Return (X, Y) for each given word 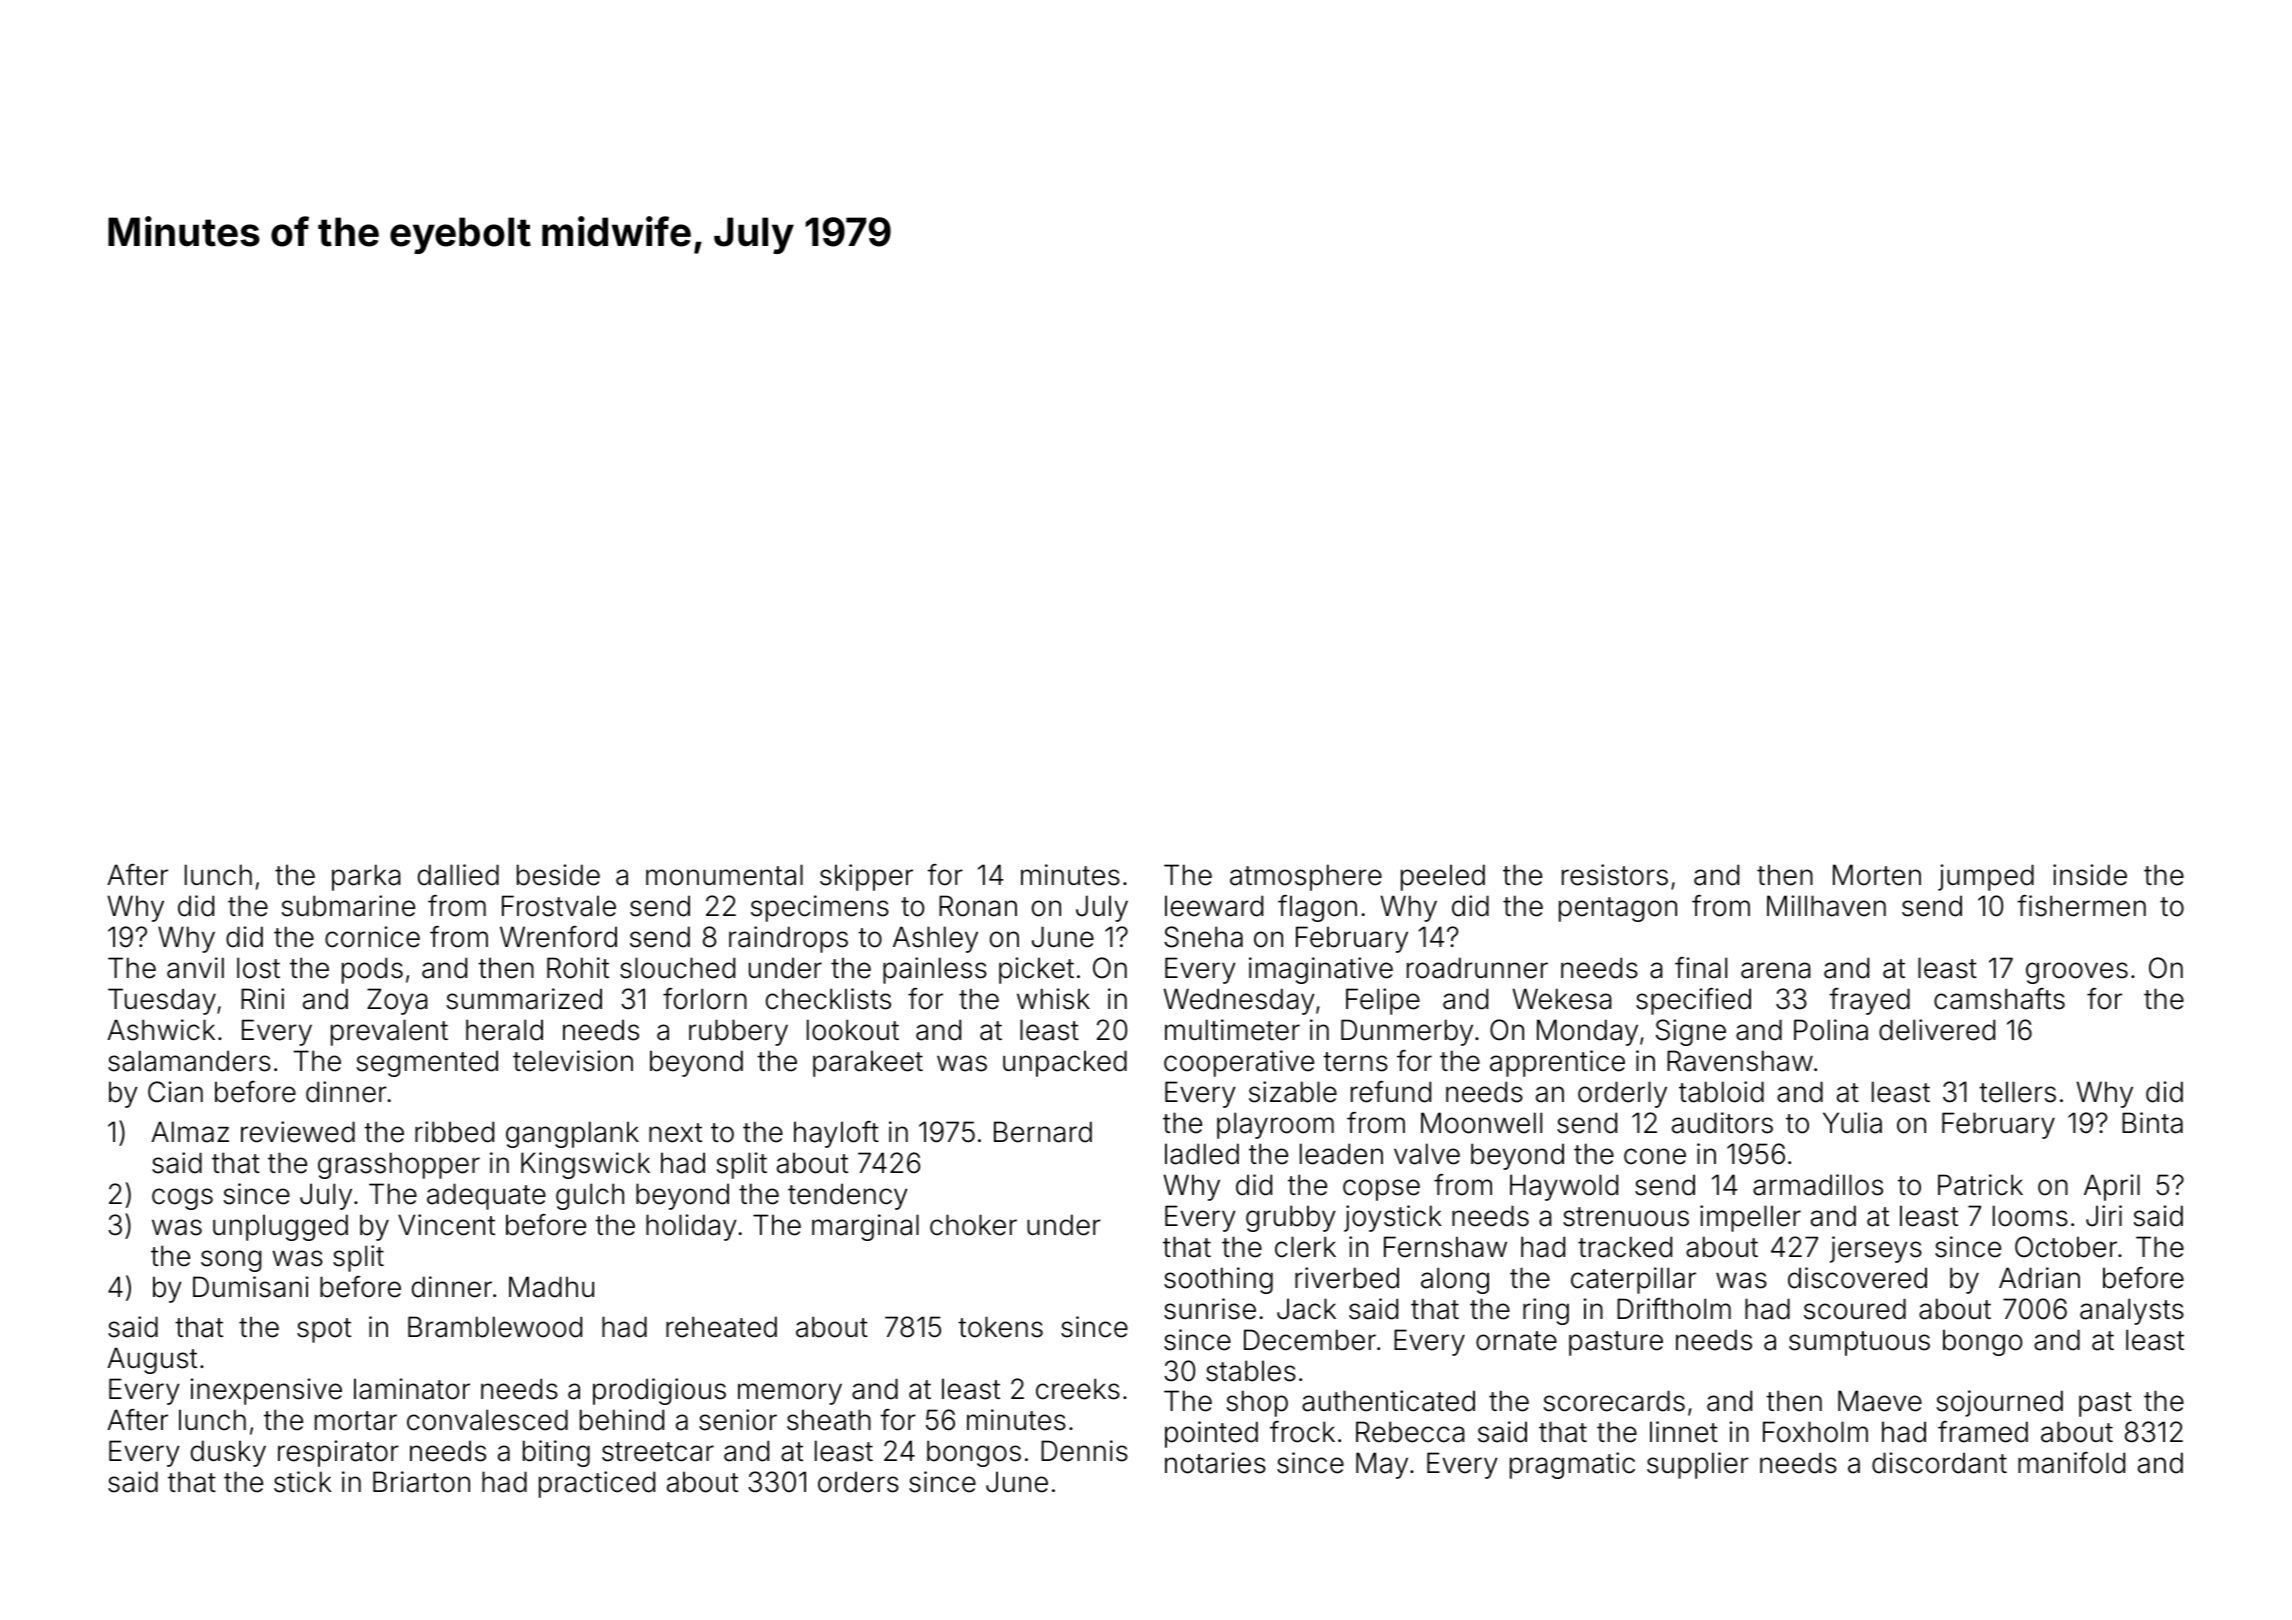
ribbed (454, 1132)
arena (1776, 970)
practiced (597, 1484)
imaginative (1321, 970)
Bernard (1043, 1132)
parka (366, 877)
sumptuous (1859, 1343)
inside (2090, 875)
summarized (524, 999)
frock (1302, 1432)
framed (1983, 1432)
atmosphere (1306, 877)
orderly (1622, 1094)
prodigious (659, 1391)
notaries (1215, 1463)
